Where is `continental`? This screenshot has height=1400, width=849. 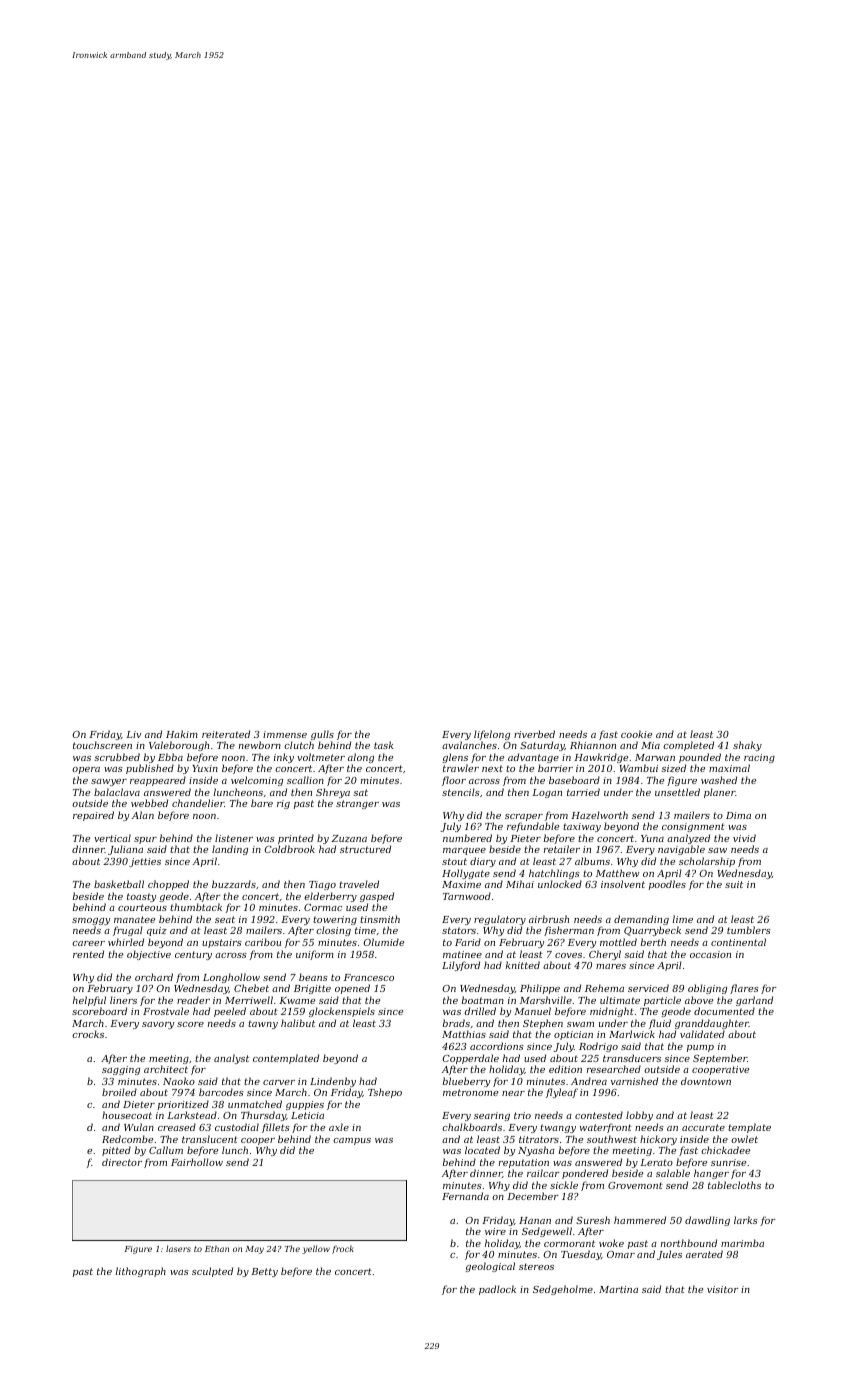
continental is located at coordinates (738, 942).
